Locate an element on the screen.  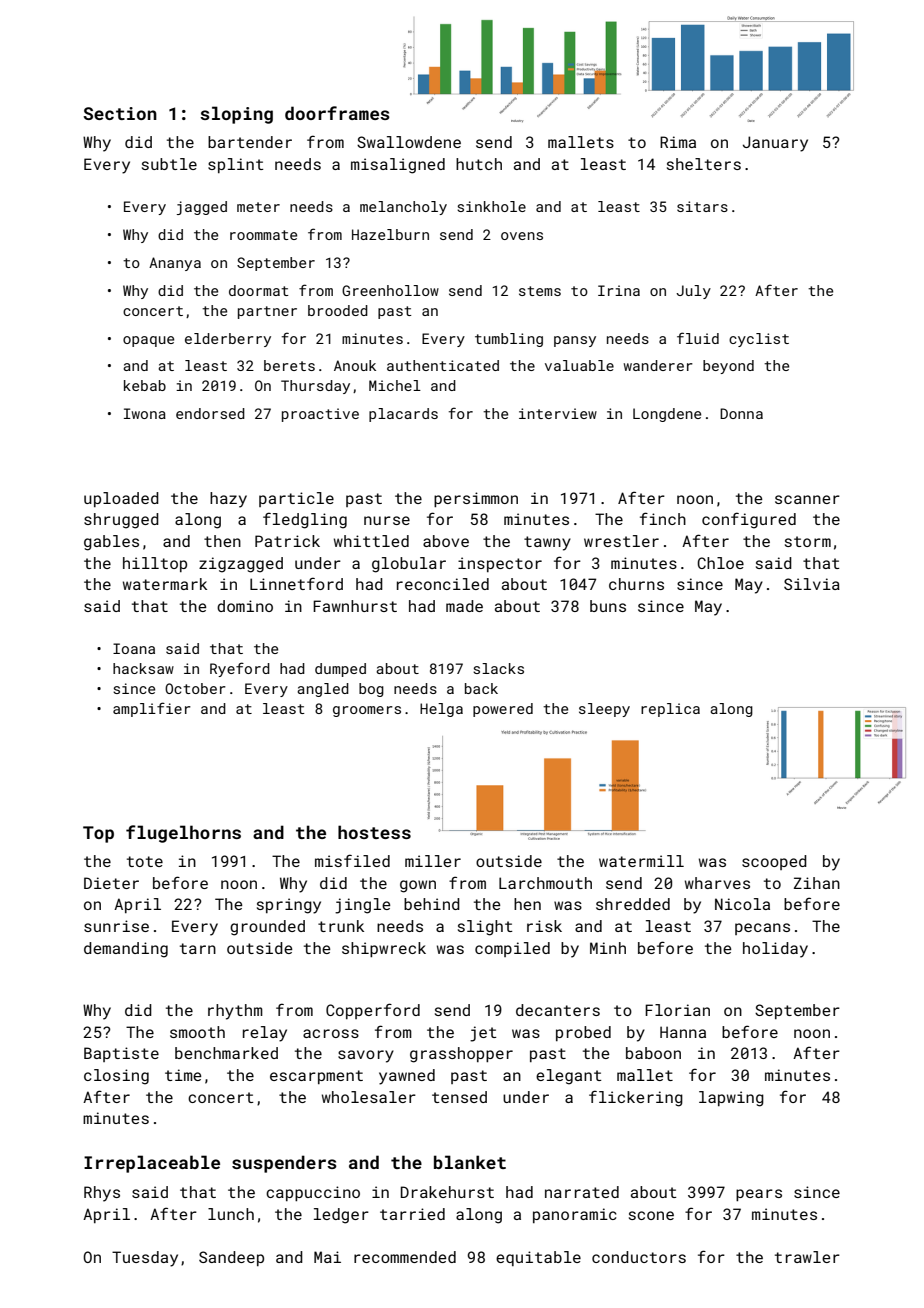
ledger is located at coordinates (341, 1216).
